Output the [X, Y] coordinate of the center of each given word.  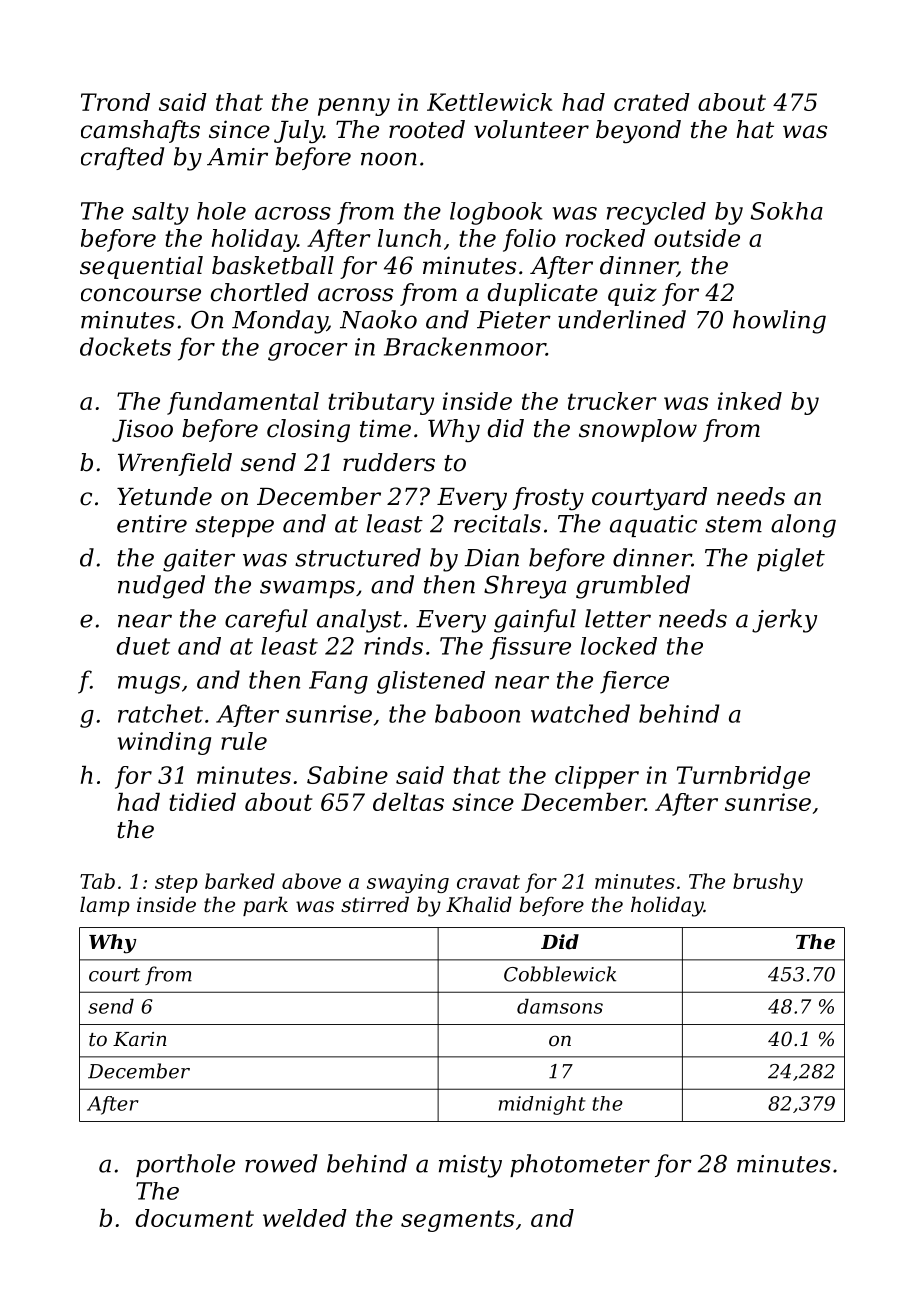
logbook [496, 213]
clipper [597, 777]
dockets [125, 346]
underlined [622, 319]
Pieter [514, 320]
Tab [97, 881]
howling [779, 322]
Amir [237, 157]
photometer [580, 1165]
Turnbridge [743, 777]
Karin [140, 1039]
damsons [560, 1006]
